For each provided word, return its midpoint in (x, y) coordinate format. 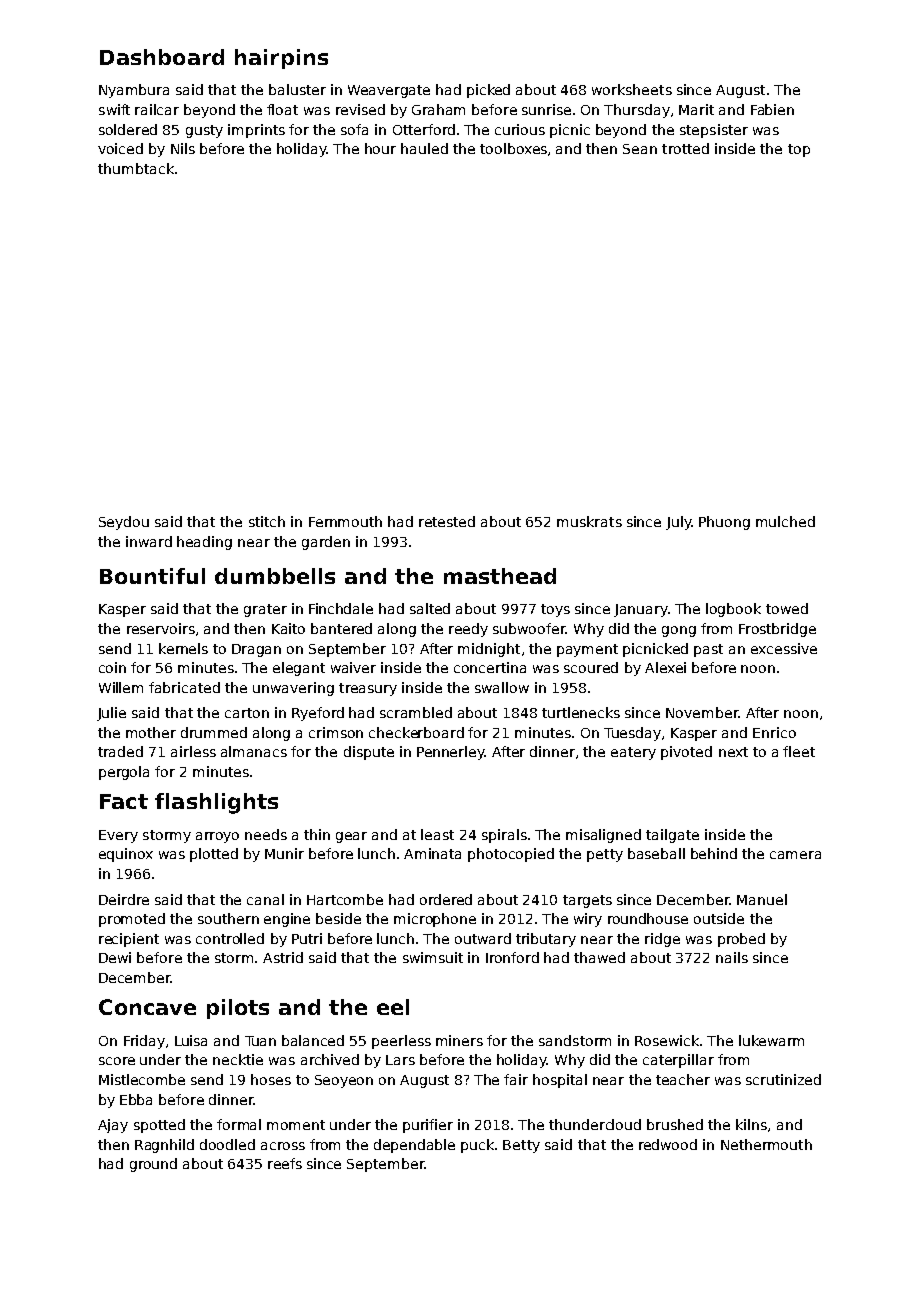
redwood (668, 1144)
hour (380, 148)
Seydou (124, 523)
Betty (521, 1146)
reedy (468, 630)
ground (153, 1165)
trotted (685, 148)
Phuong (724, 523)
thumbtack (136, 168)
